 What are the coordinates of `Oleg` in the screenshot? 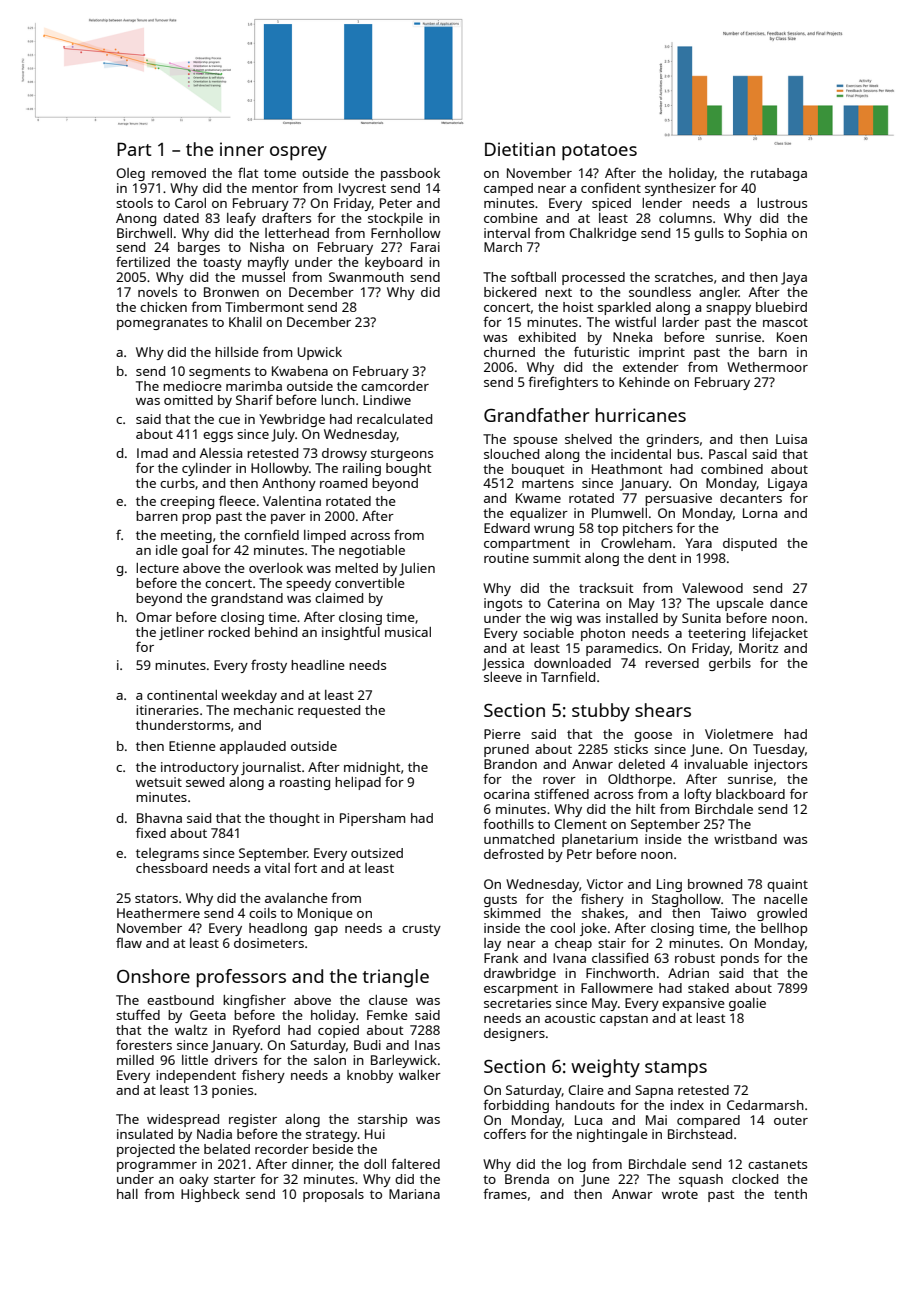 It's located at (130, 174).
